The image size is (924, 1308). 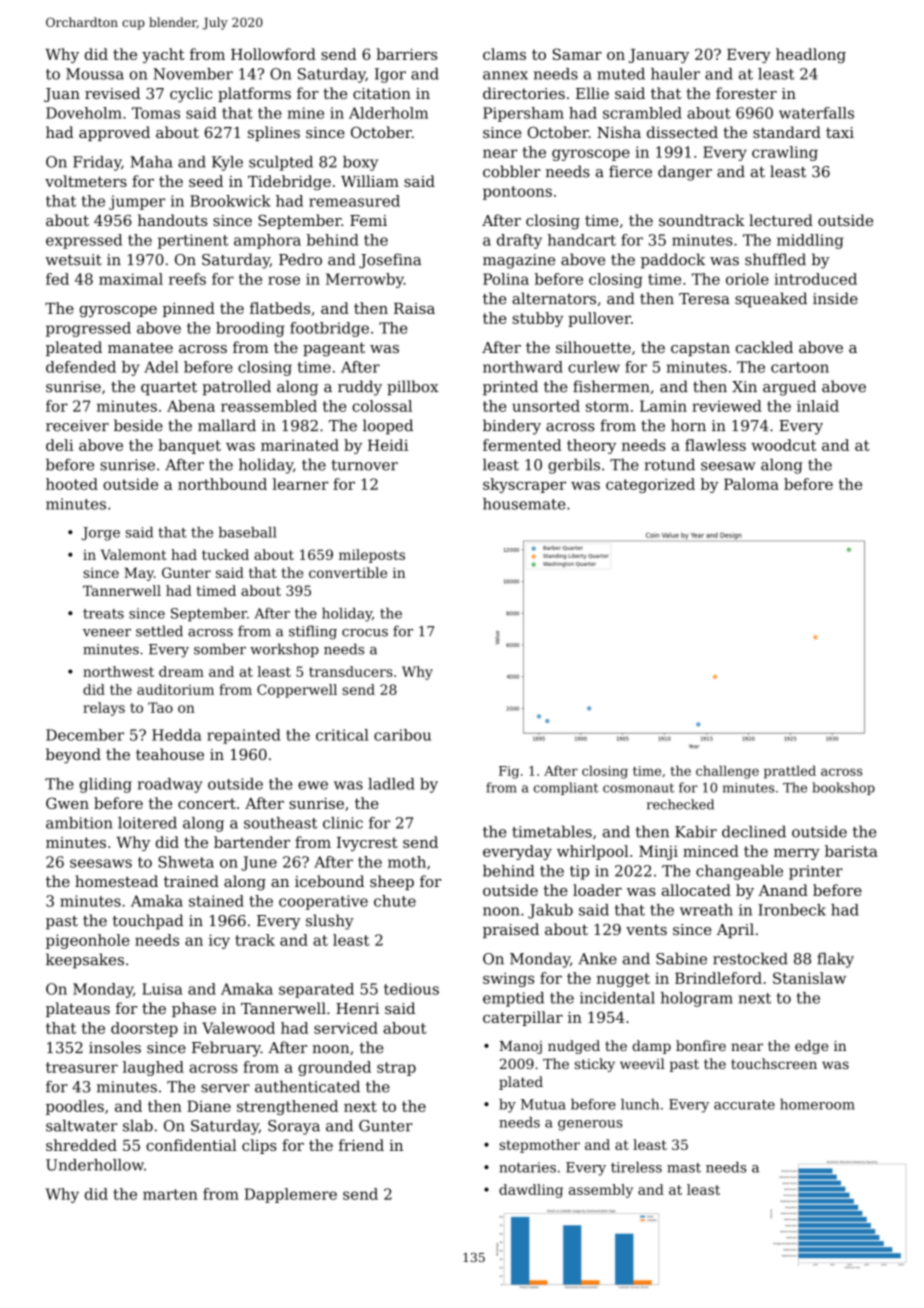 I want to click on Igor, so click(x=390, y=75).
